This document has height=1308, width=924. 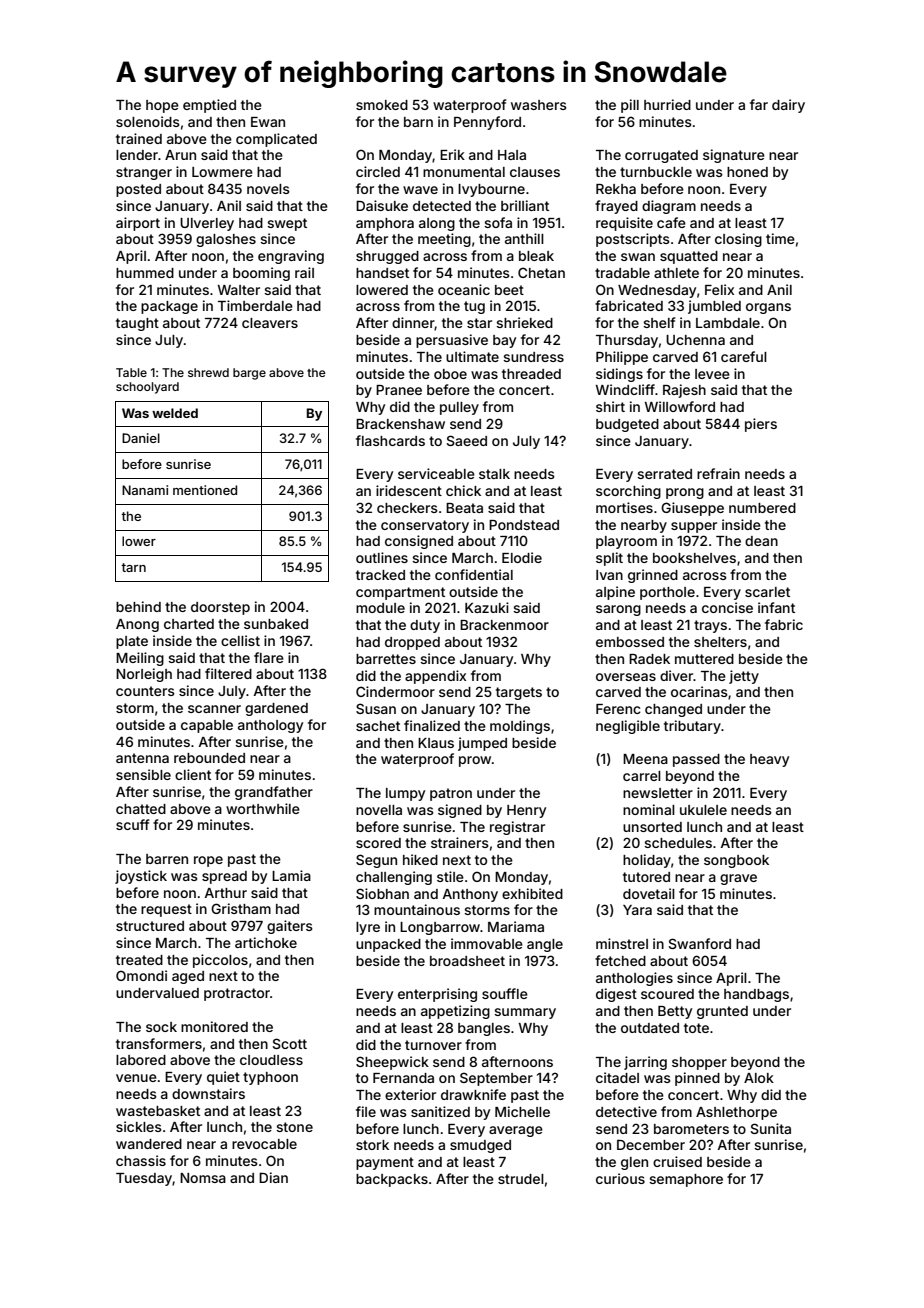 What do you see at coordinates (620, 960) in the document?
I see `fetched` at bounding box center [620, 960].
